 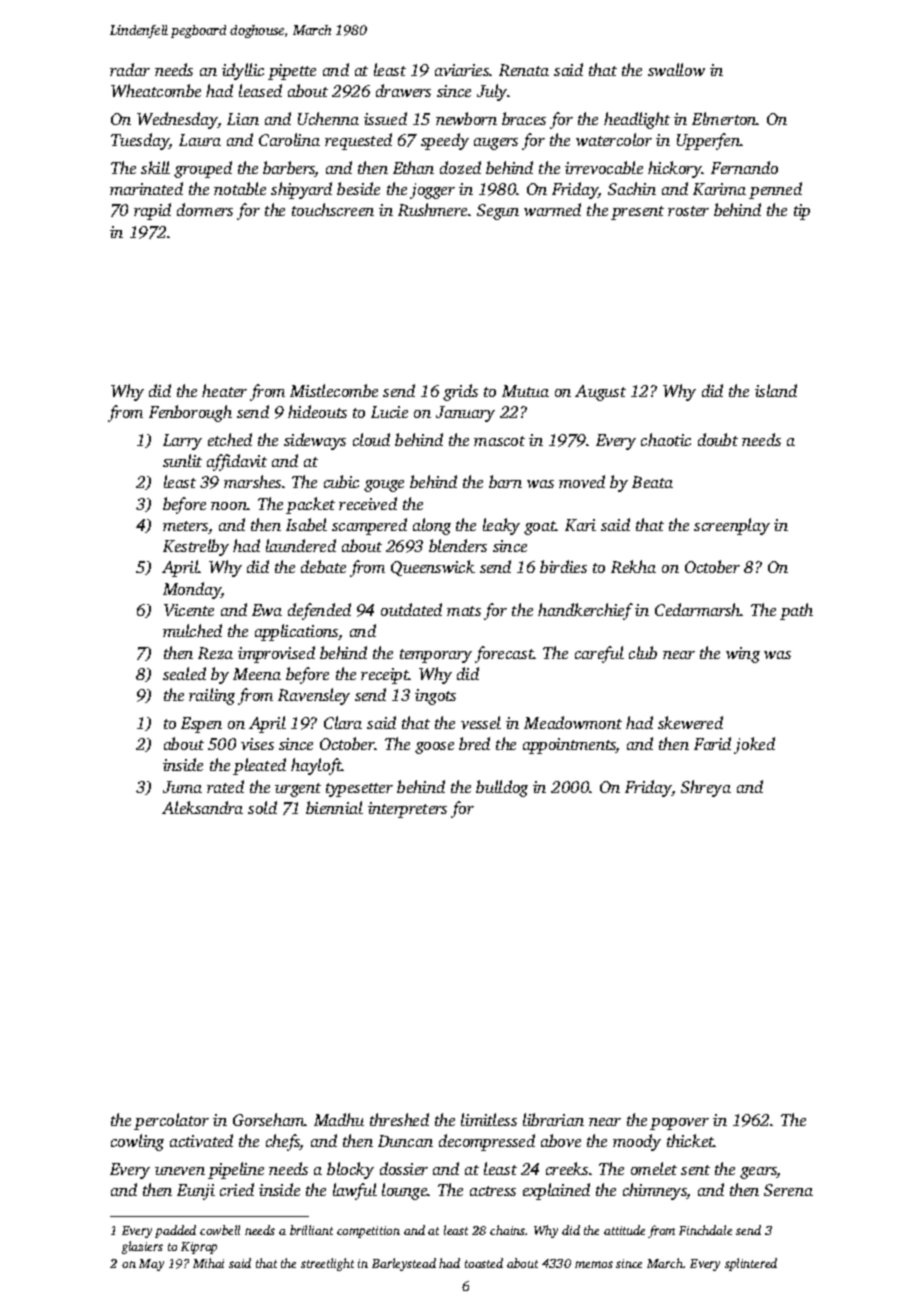 I want to click on Uchenna, so click(x=328, y=118).
